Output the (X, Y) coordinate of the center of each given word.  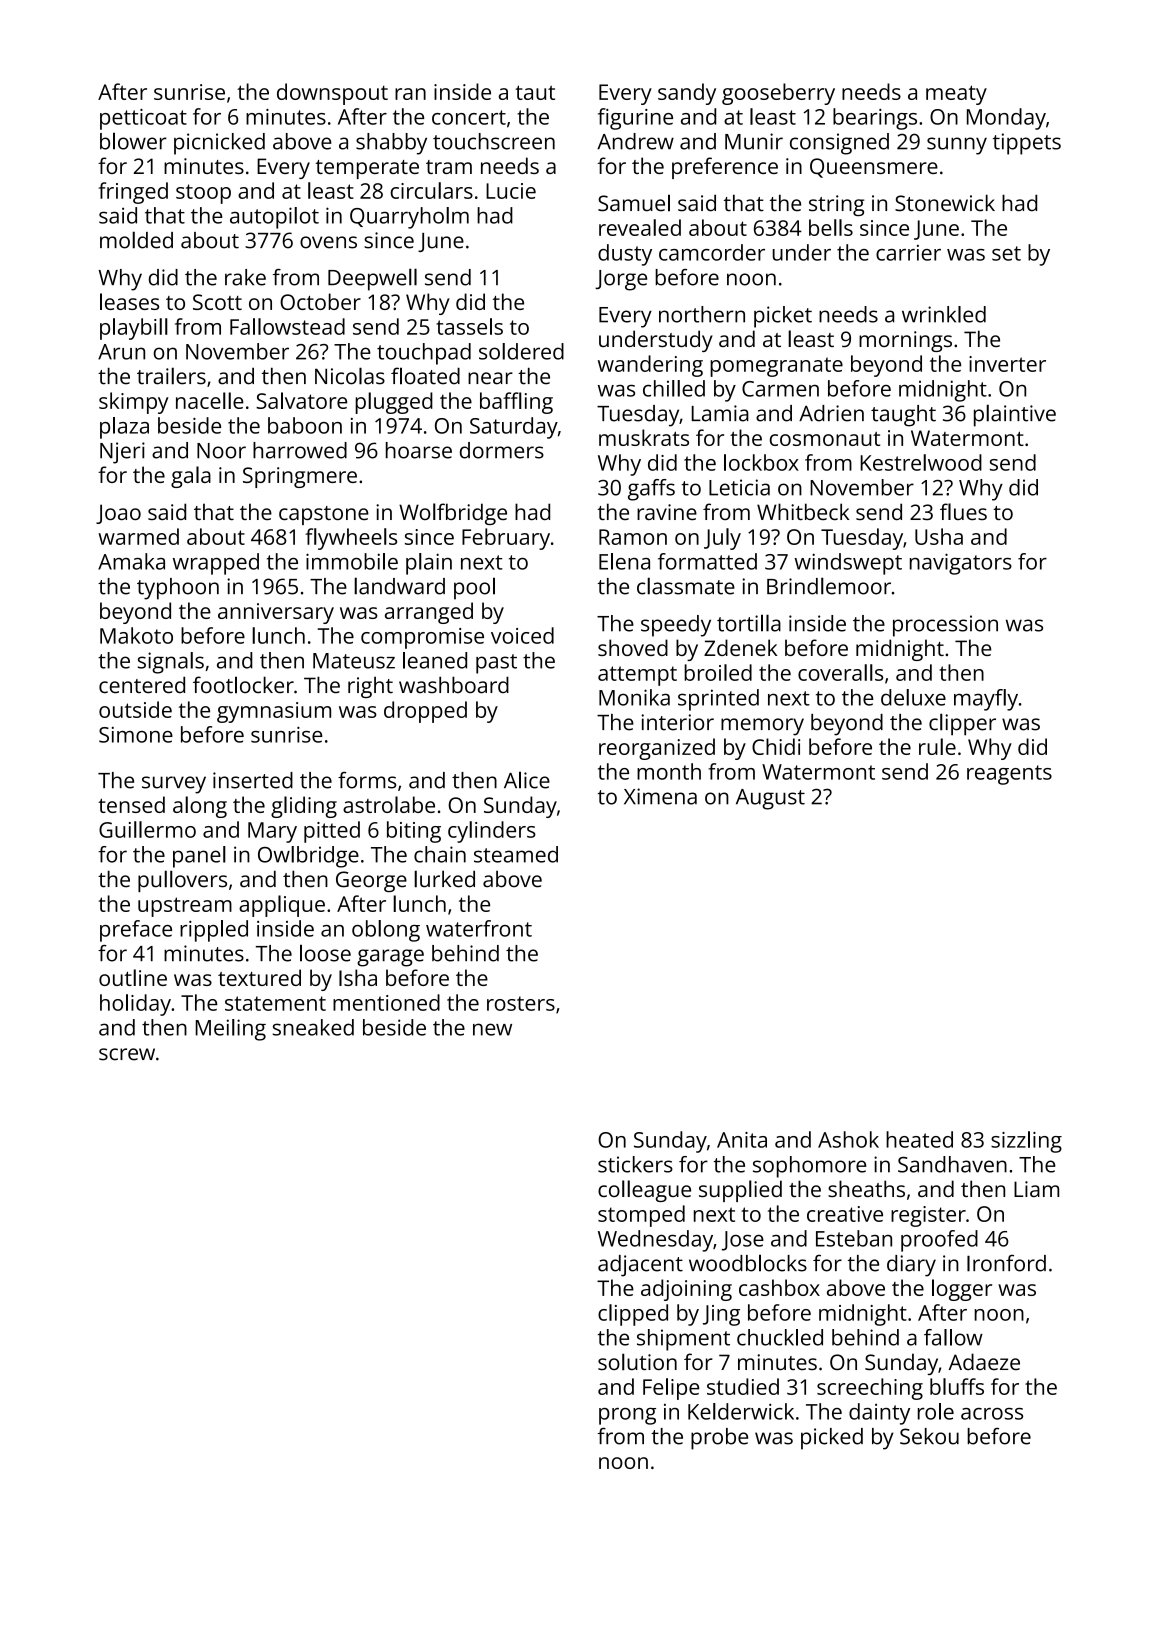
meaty (956, 95)
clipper (962, 724)
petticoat (143, 119)
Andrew (635, 141)
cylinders (492, 832)
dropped (425, 712)
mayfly (986, 700)
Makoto (136, 635)
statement (275, 1003)
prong (627, 1416)
